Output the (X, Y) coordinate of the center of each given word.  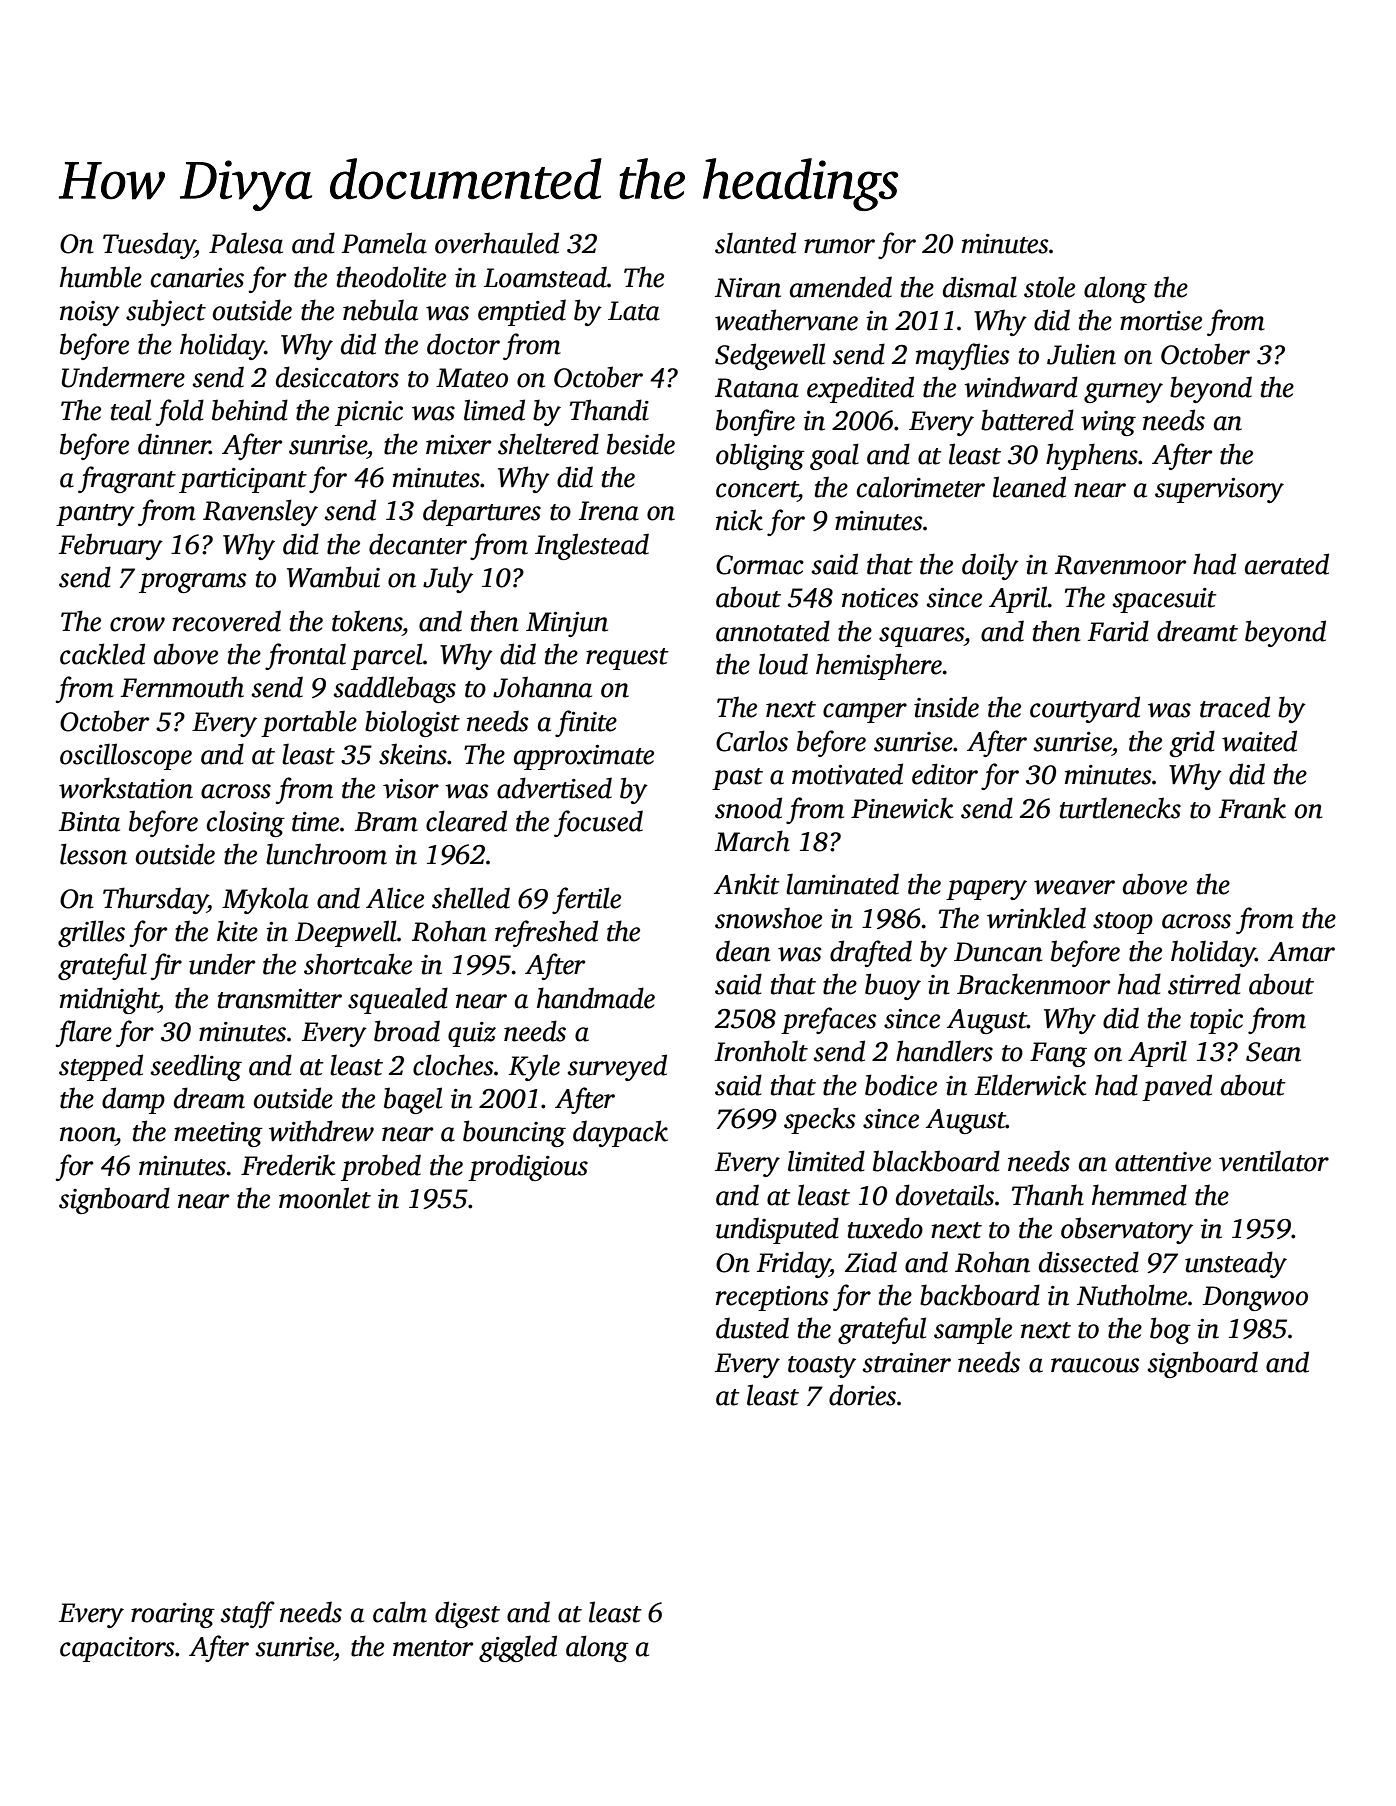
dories (862, 1395)
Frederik (288, 1165)
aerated (1287, 564)
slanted (755, 243)
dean (743, 951)
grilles (91, 933)
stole (1049, 287)
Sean (1273, 1052)
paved (1177, 1087)
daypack (620, 1133)
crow (137, 624)
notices (880, 598)
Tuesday (149, 245)
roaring (173, 1615)
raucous (1095, 1365)
